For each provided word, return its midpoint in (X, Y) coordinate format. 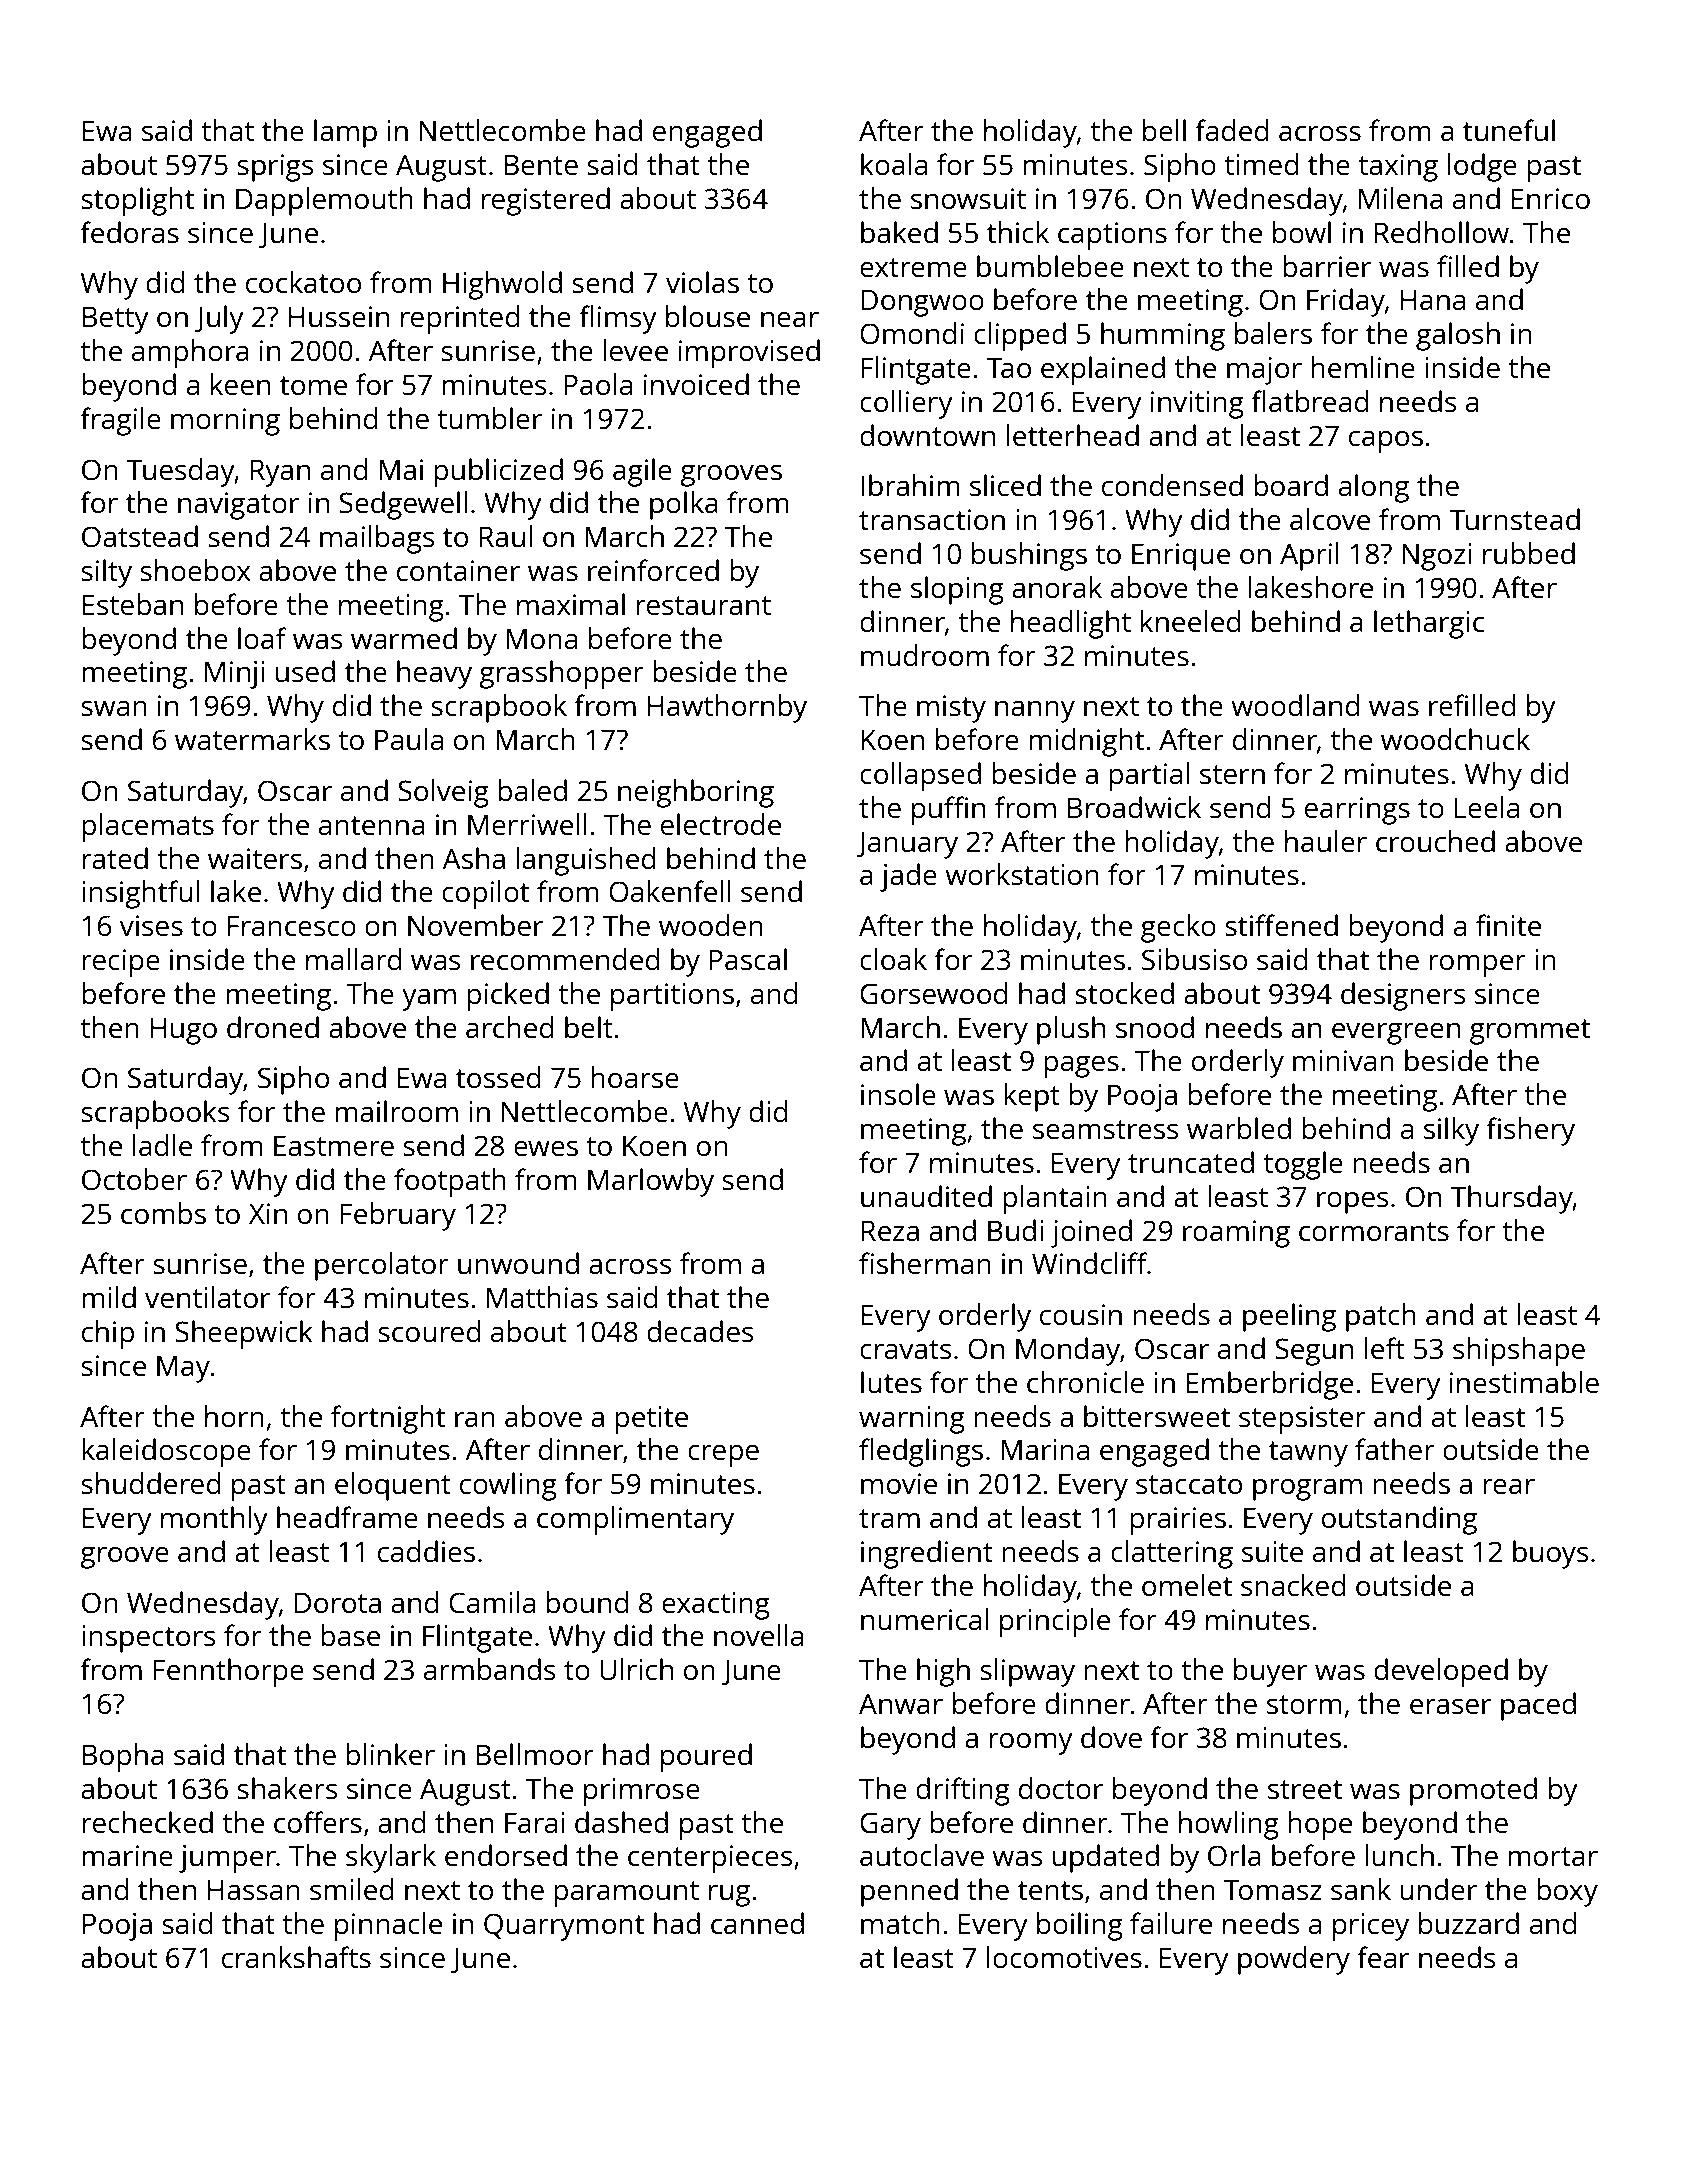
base (350, 1635)
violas (702, 282)
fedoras (129, 232)
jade (908, 877)
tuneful (1509, 130)
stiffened (1281, 925)
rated (115, 858)
